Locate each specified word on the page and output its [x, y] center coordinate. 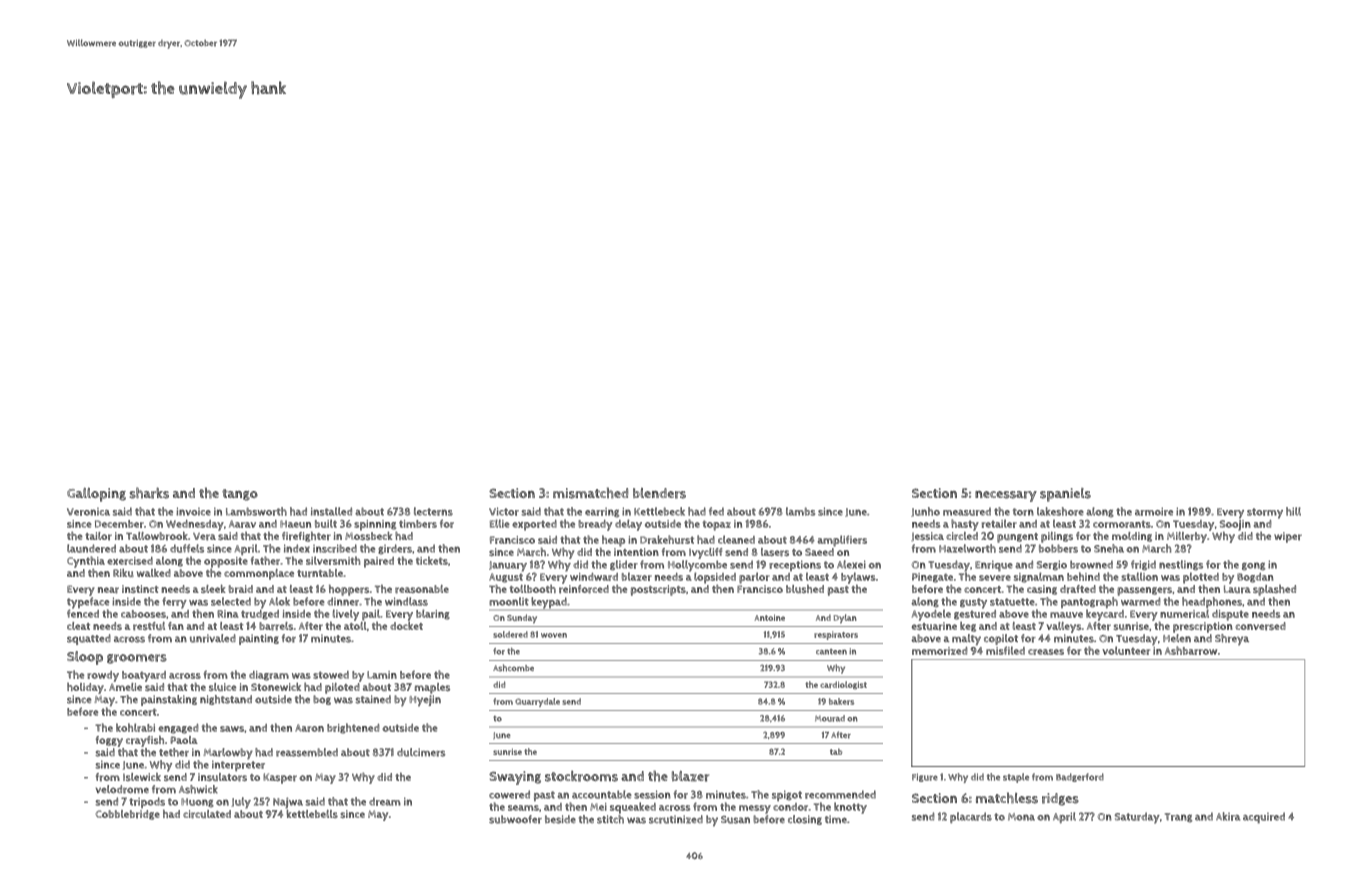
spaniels [1065, 495]
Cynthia [86, 562]
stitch [610, 819]
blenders [659, 493]
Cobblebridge [128, 815]
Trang [1178, 818]
